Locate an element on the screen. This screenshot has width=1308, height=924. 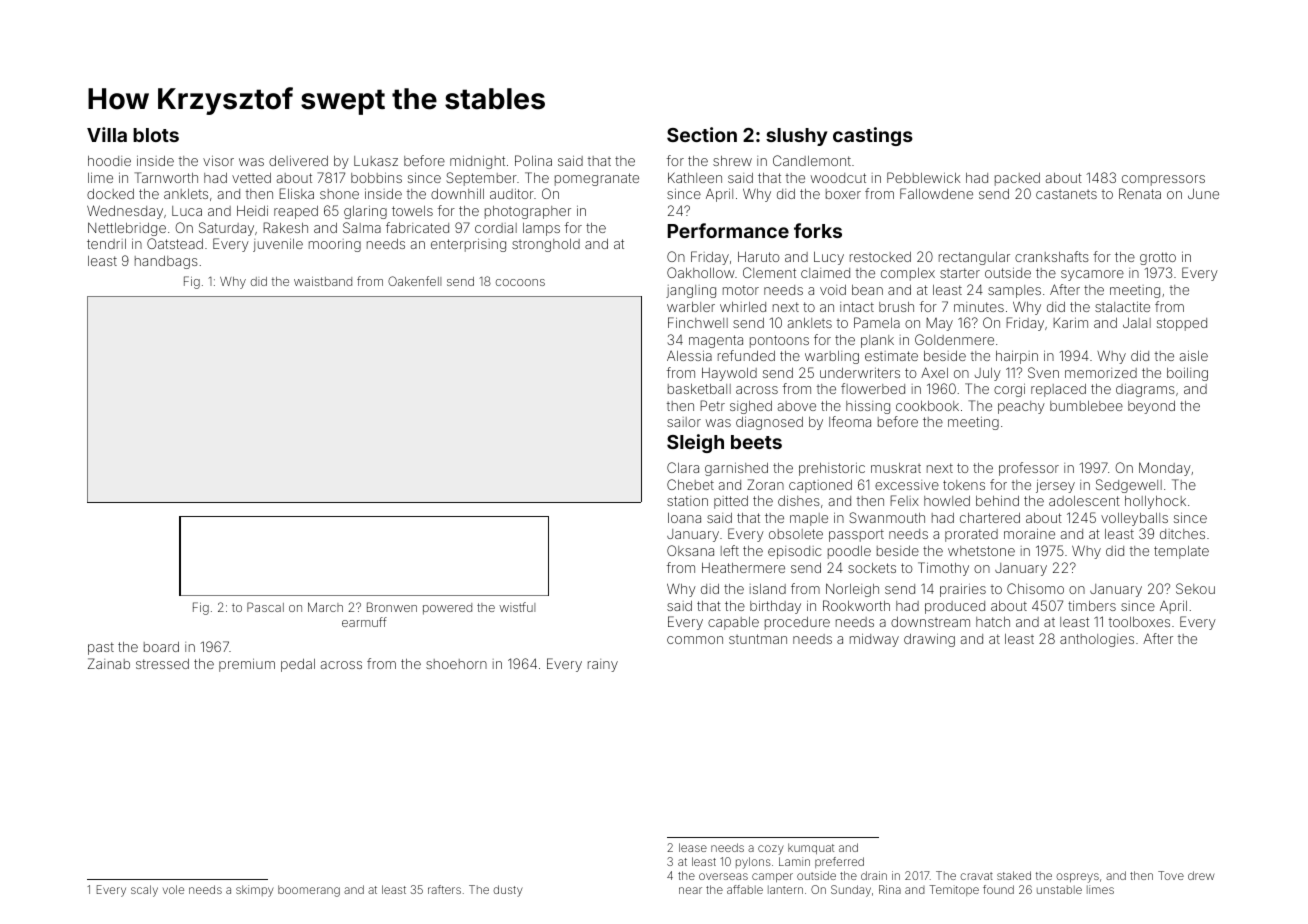
castings is located at coordinates (873, 136).
